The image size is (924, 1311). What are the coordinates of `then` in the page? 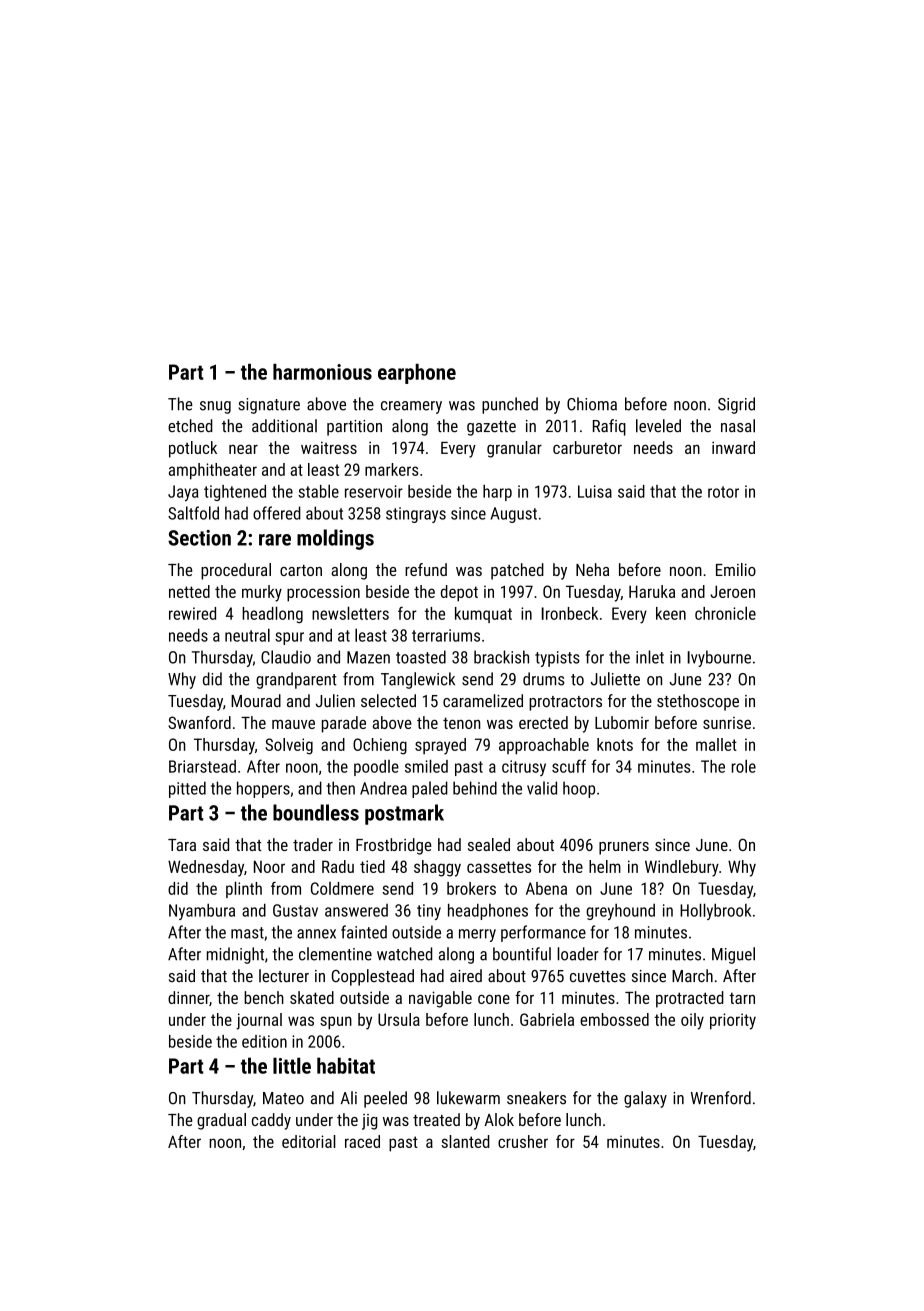 It's located at (340, 788).
